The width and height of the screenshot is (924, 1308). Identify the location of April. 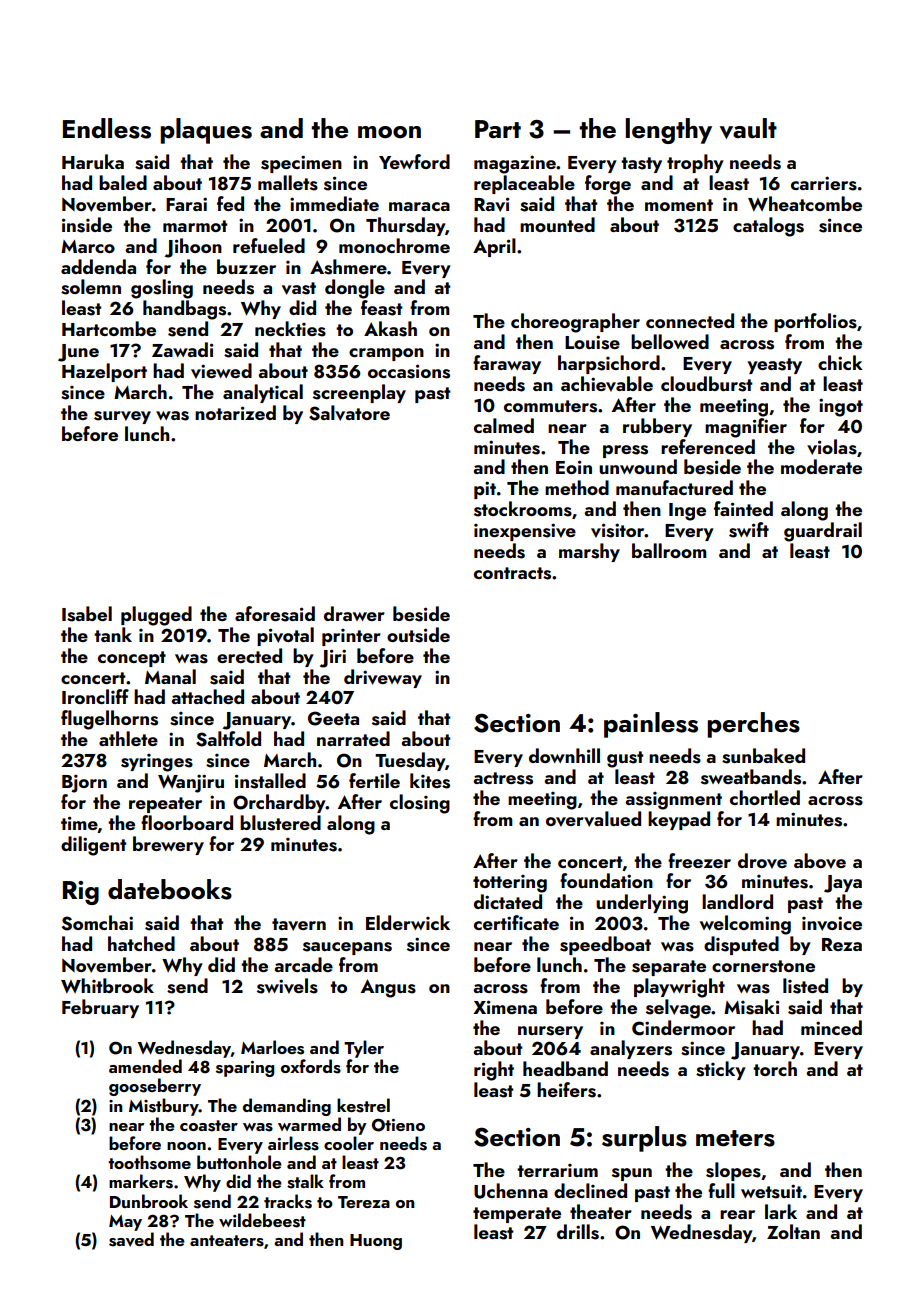
(494, 247).
